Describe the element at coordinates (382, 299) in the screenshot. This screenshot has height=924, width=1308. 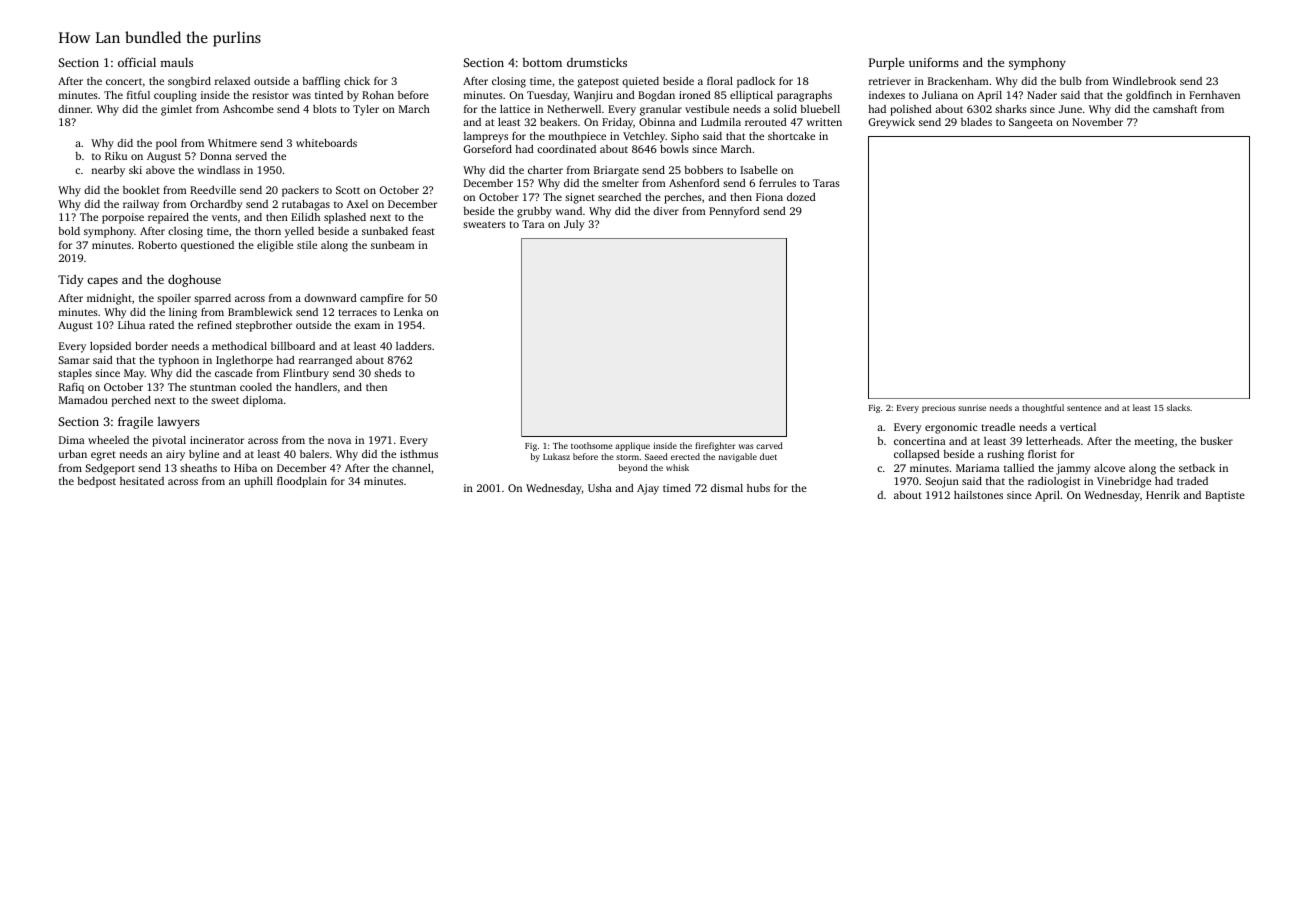
I see `campfire` at that location.
